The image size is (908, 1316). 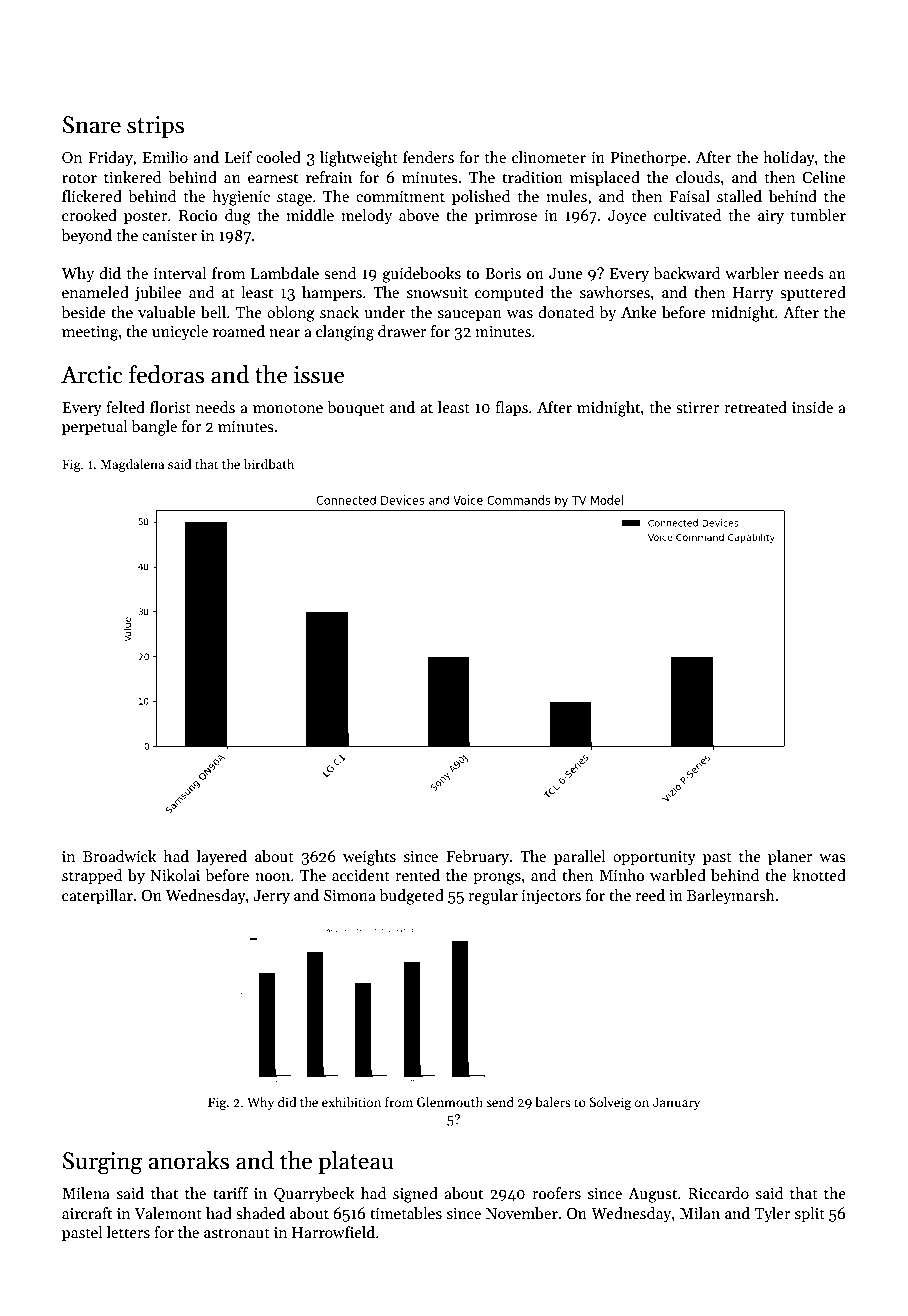 I want to click on letters, so click(x=128, y=1232).
